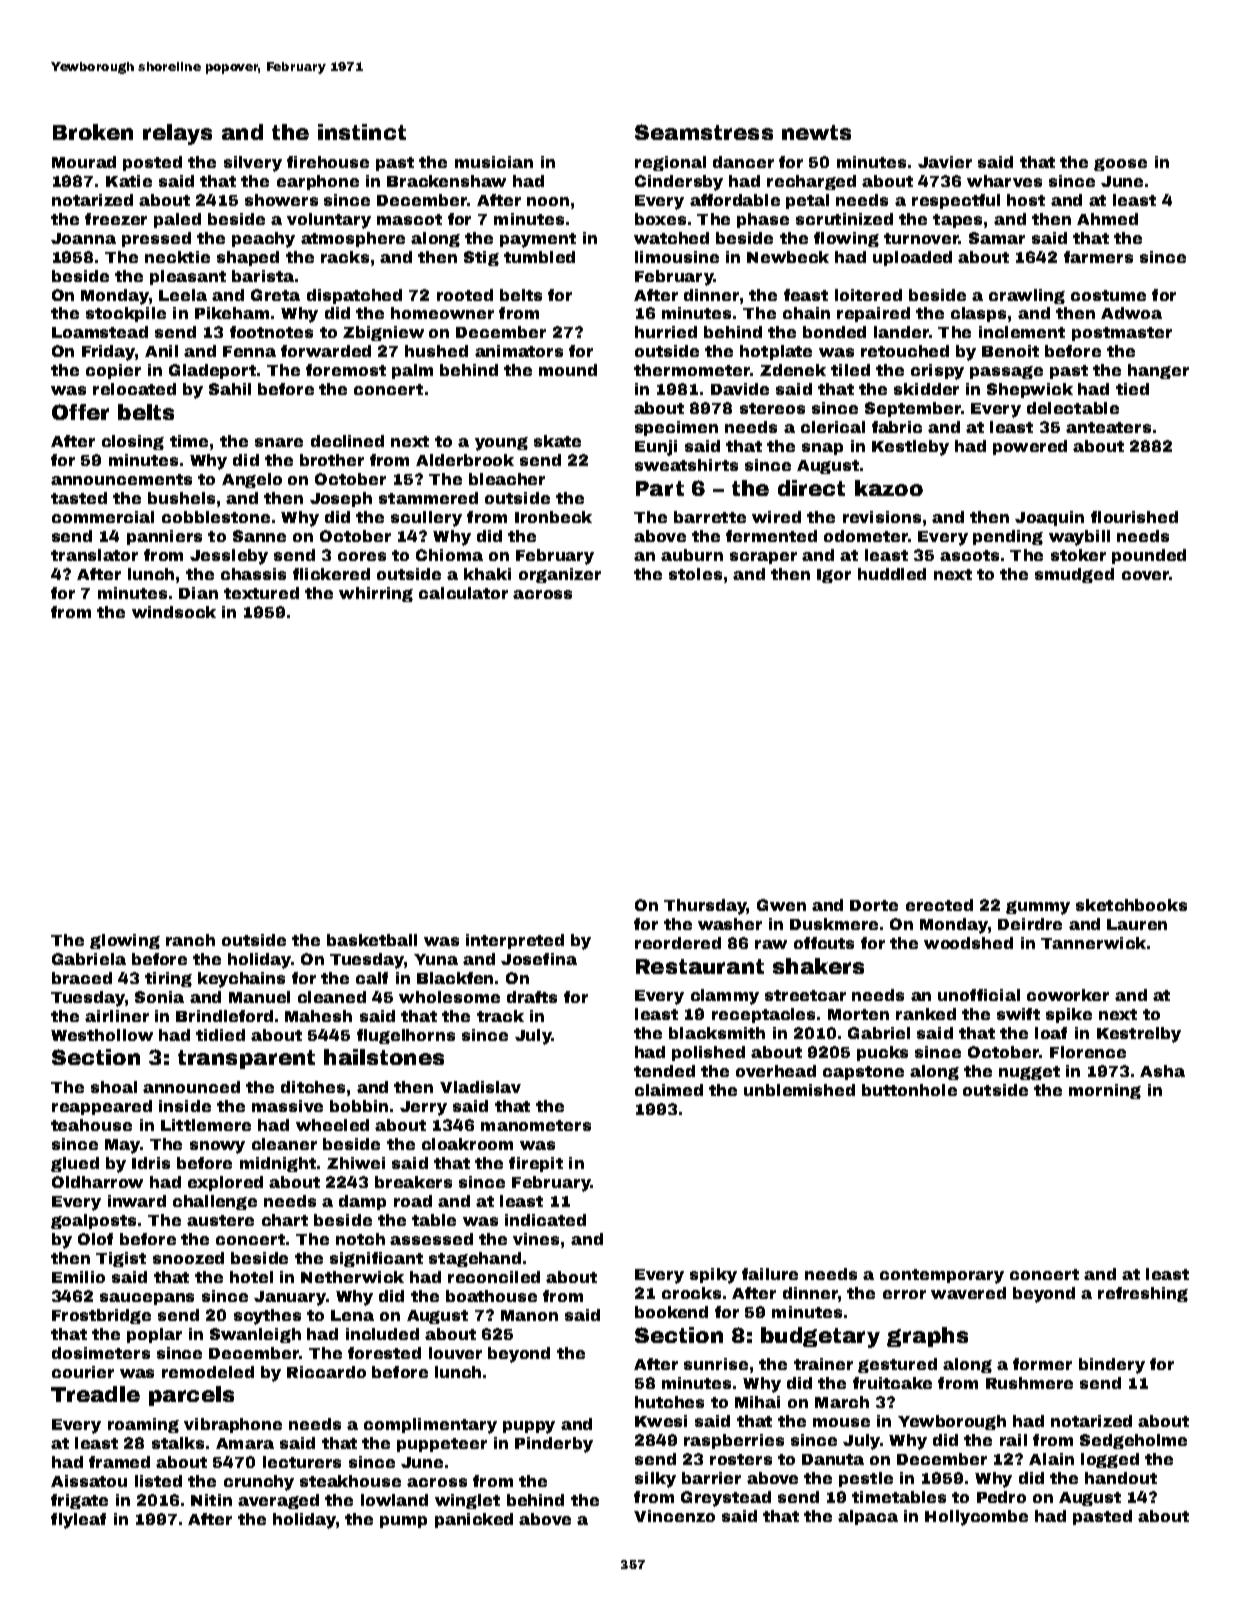 The width and height of the screenshot is (1241, 1606). Describe the element at coordinates (704, 132) in the screenshot. I see `Seamstress` at that location.
